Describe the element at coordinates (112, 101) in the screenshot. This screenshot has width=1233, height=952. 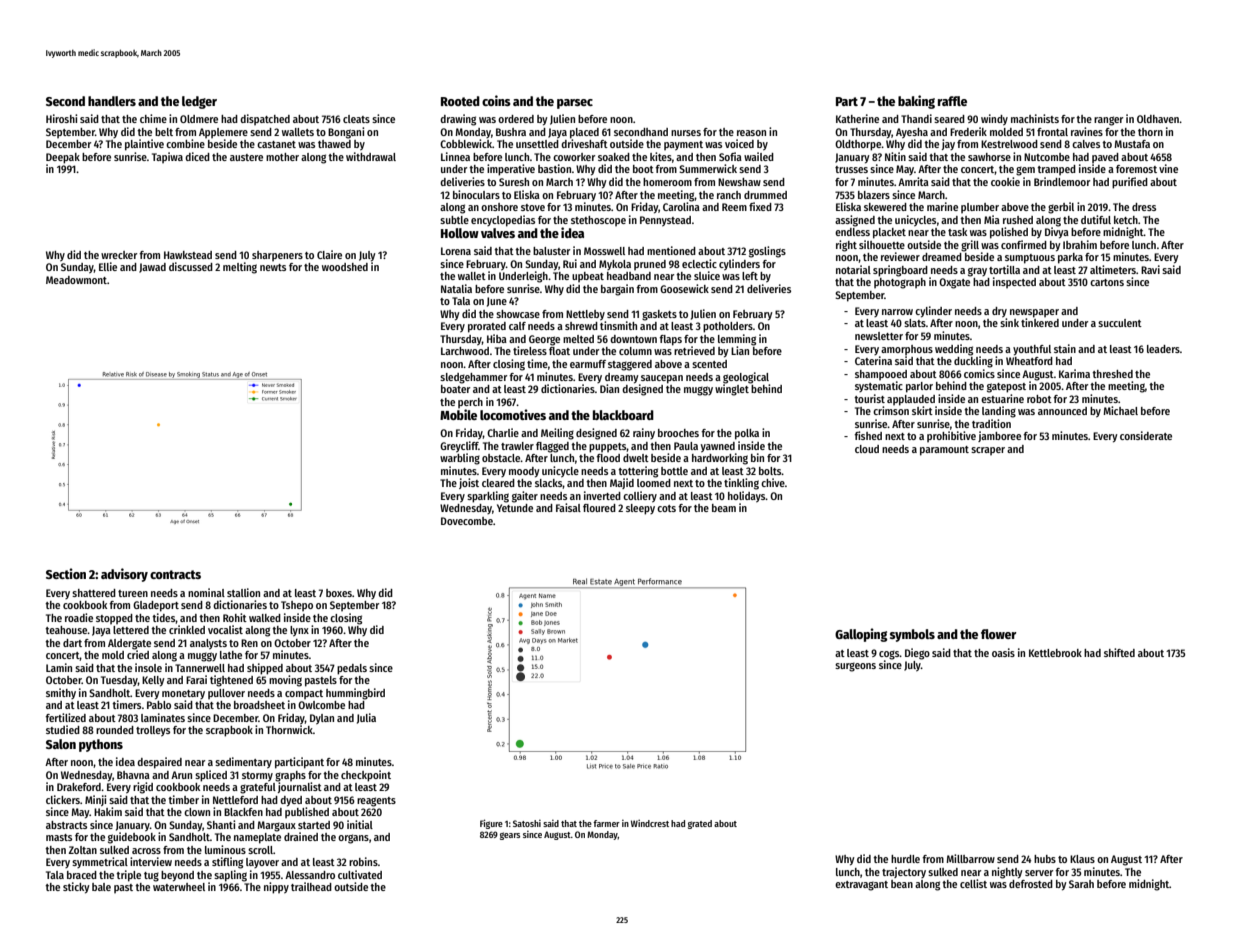
I see `handlers` at that location.
